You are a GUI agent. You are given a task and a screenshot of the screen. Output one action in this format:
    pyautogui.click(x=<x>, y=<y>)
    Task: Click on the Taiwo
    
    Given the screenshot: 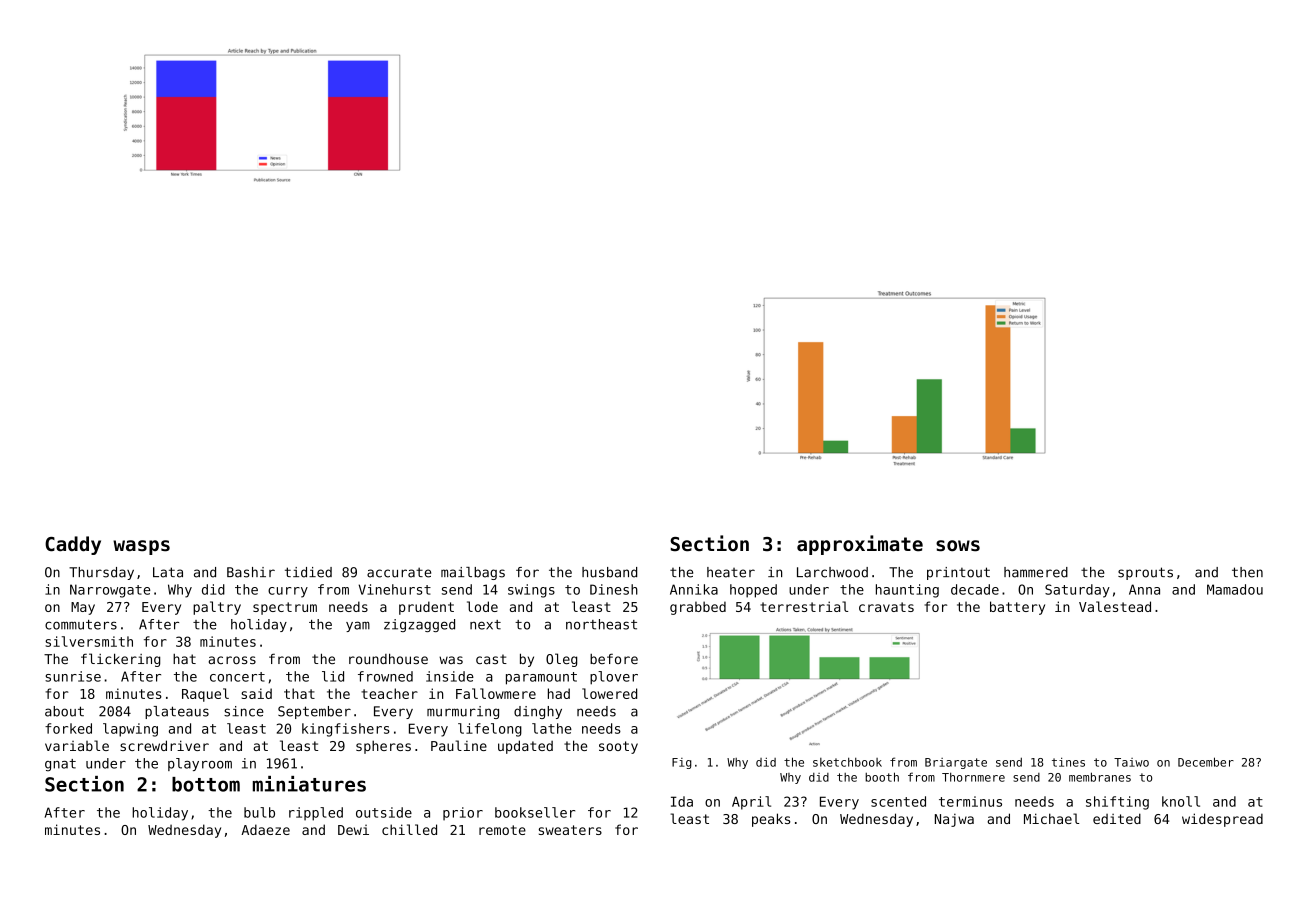 What is the action you would take?
    pyautogui.click(x=1131, y=762)
